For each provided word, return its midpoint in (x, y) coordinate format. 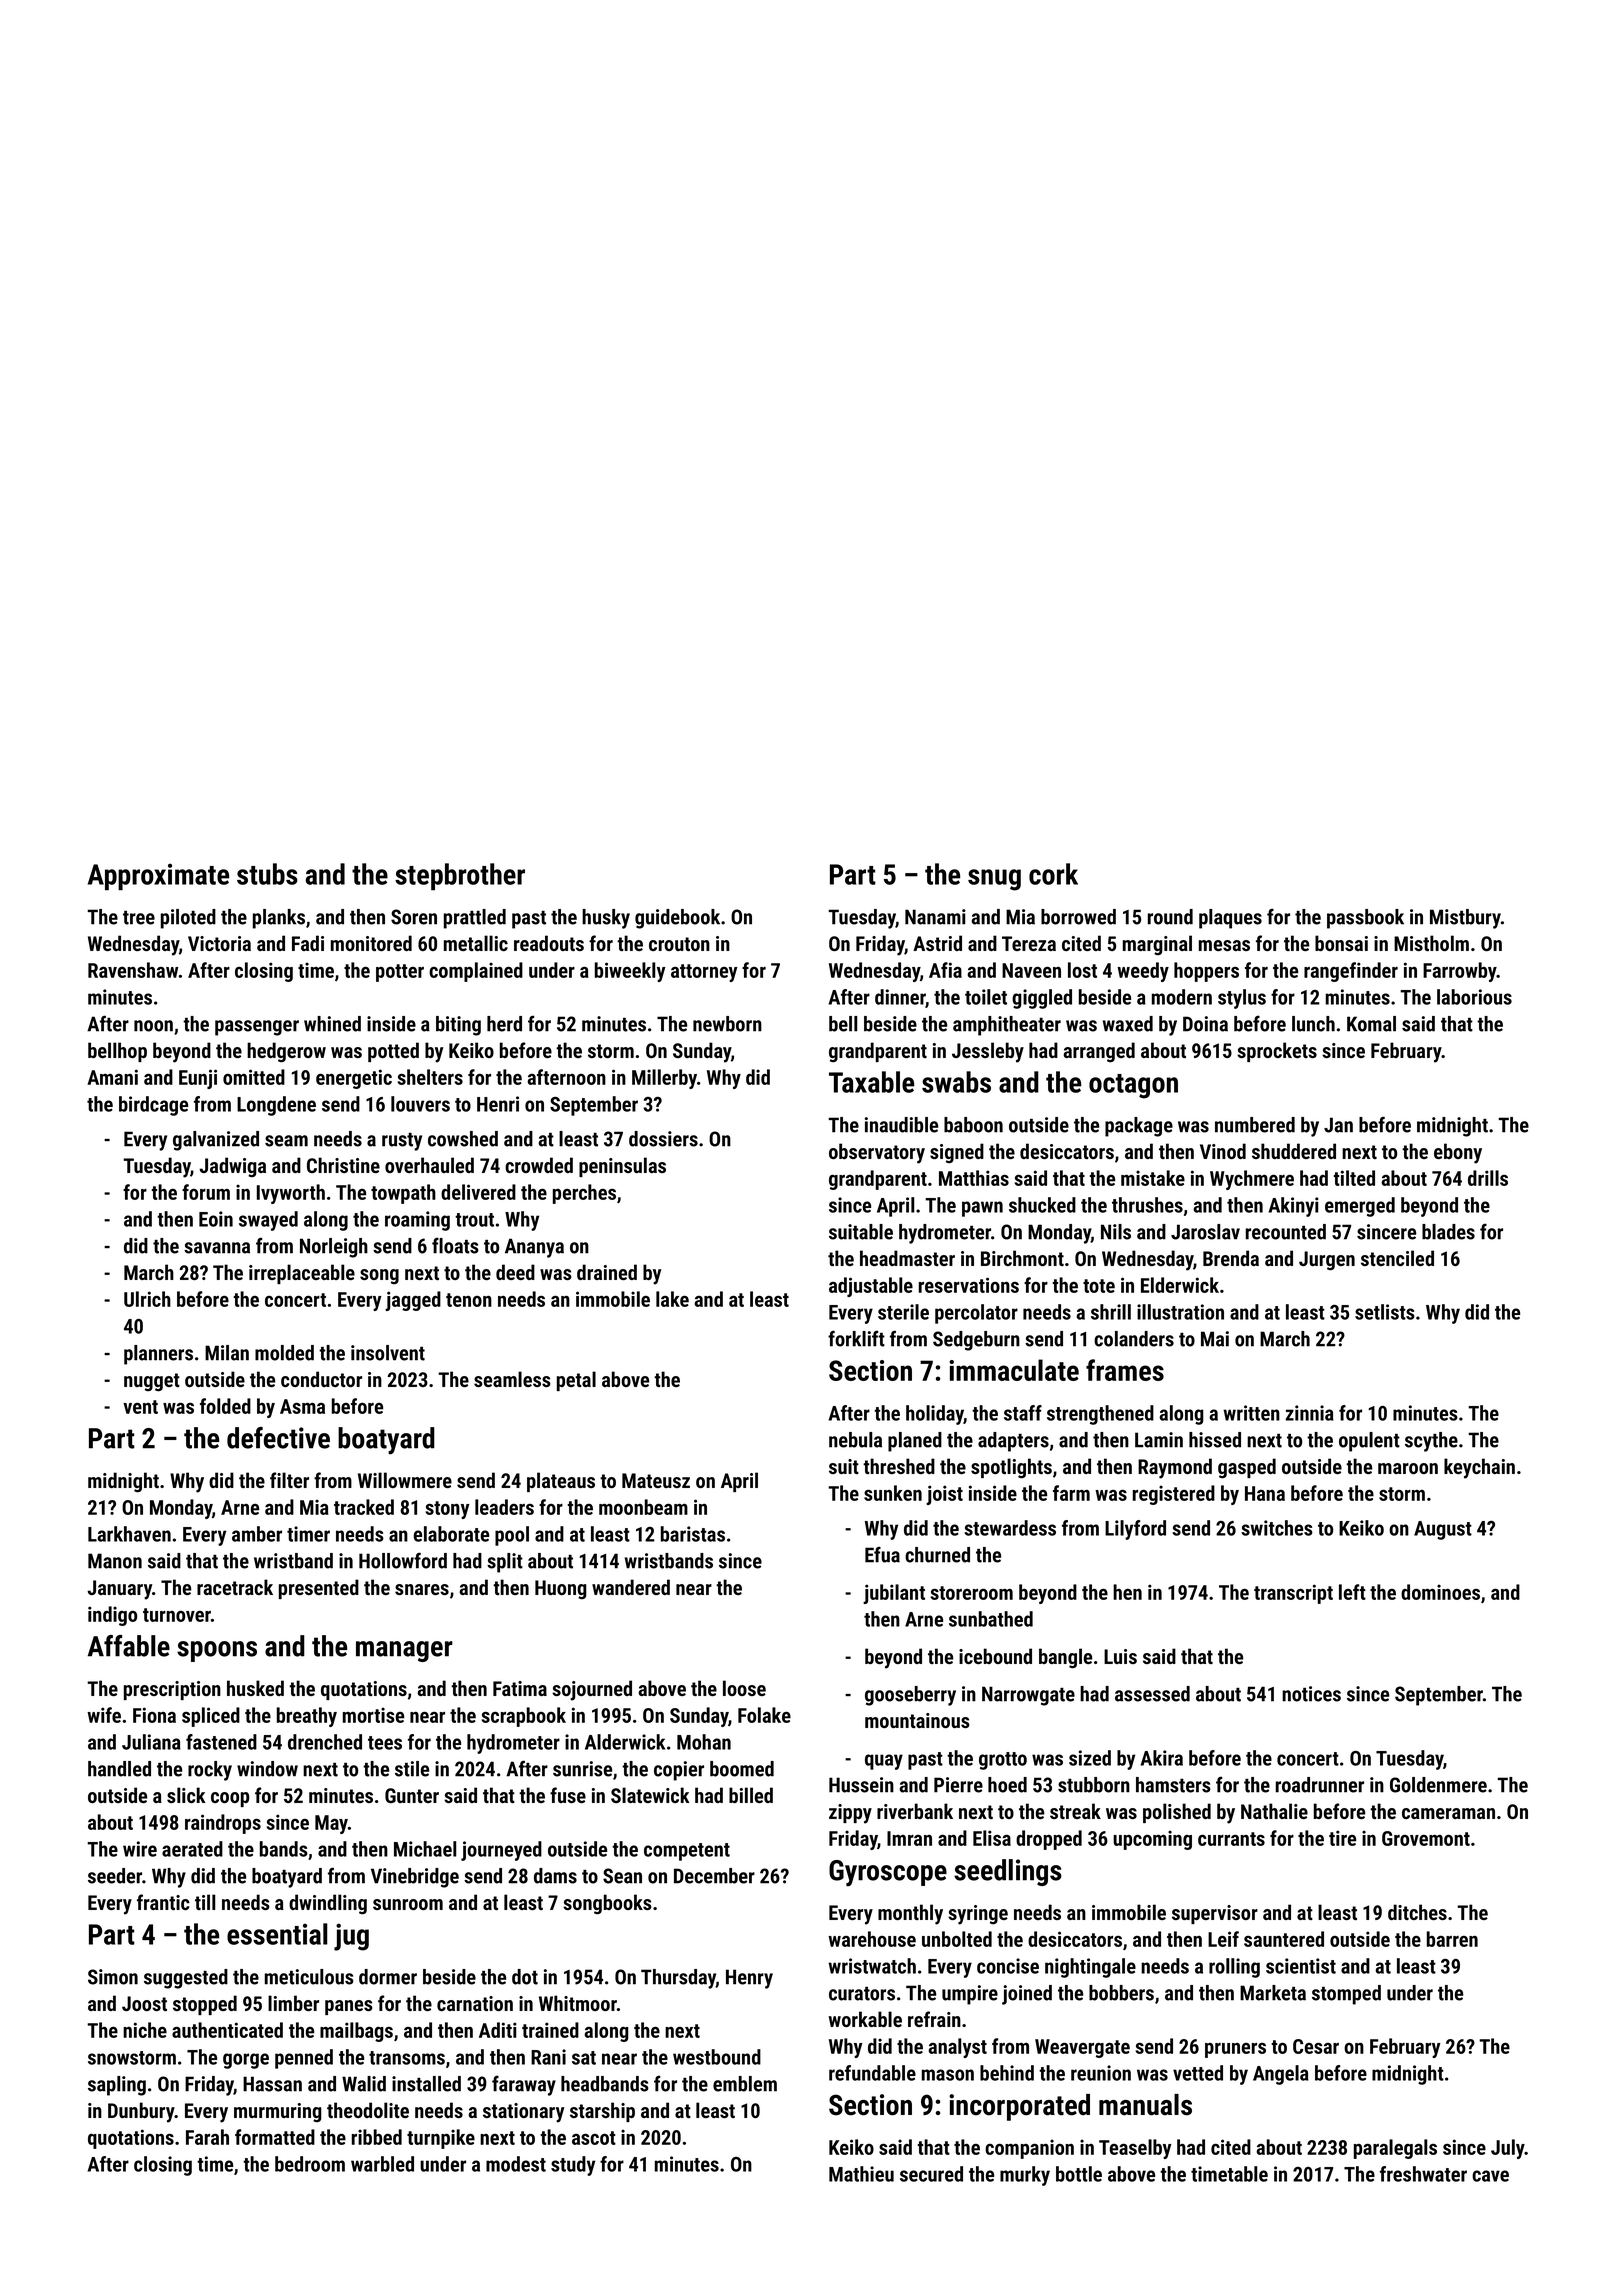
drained (607, 1272)
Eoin (216, 1219)
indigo (112, 1616)
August (1443, 1530)
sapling (117, 2086)
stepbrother (460, 876)
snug (994, 880)
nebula (855, 1440)
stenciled (1397, 1258)
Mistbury (1465, 919)
